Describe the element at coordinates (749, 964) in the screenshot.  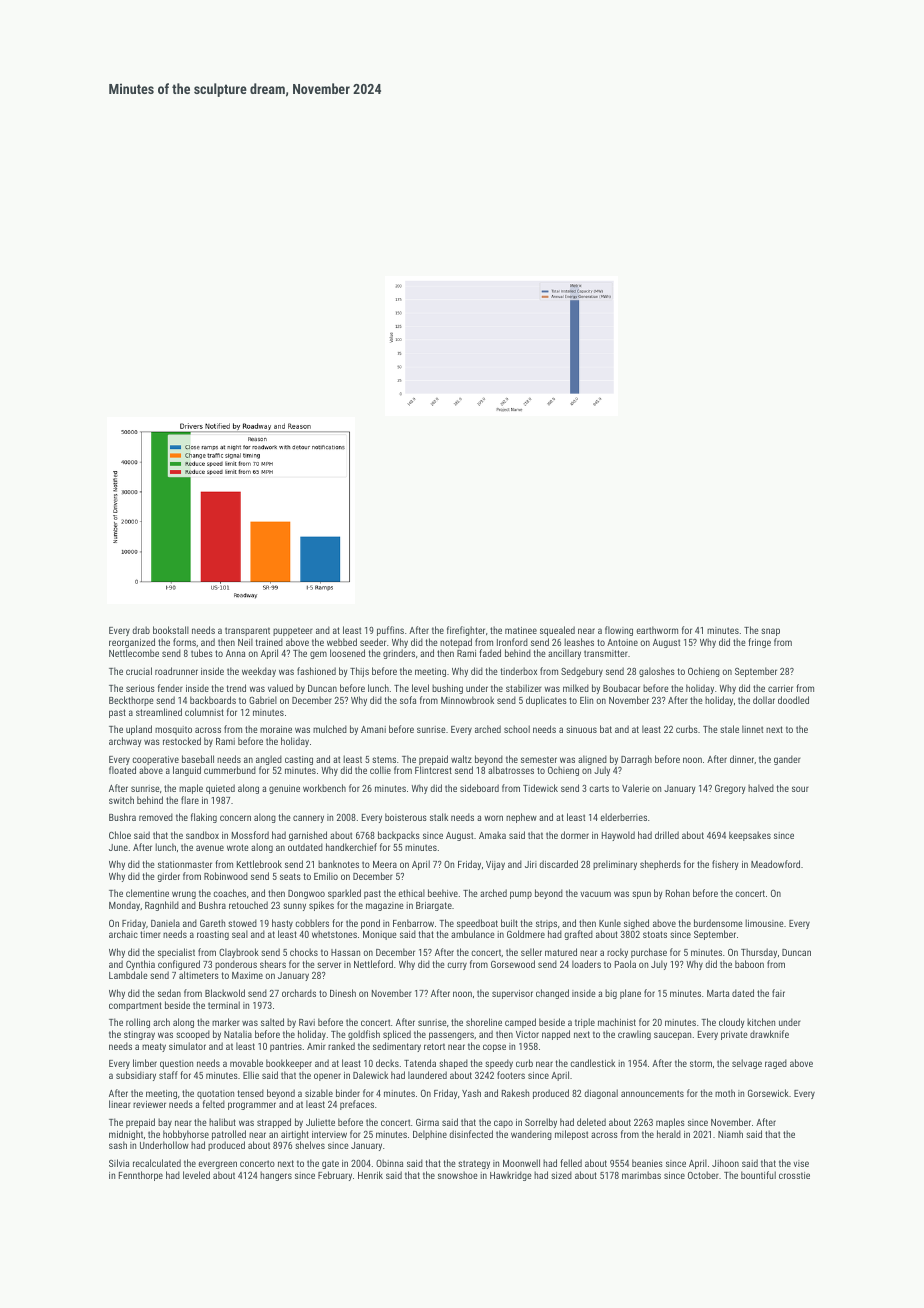
I see `baboon` at that location.
